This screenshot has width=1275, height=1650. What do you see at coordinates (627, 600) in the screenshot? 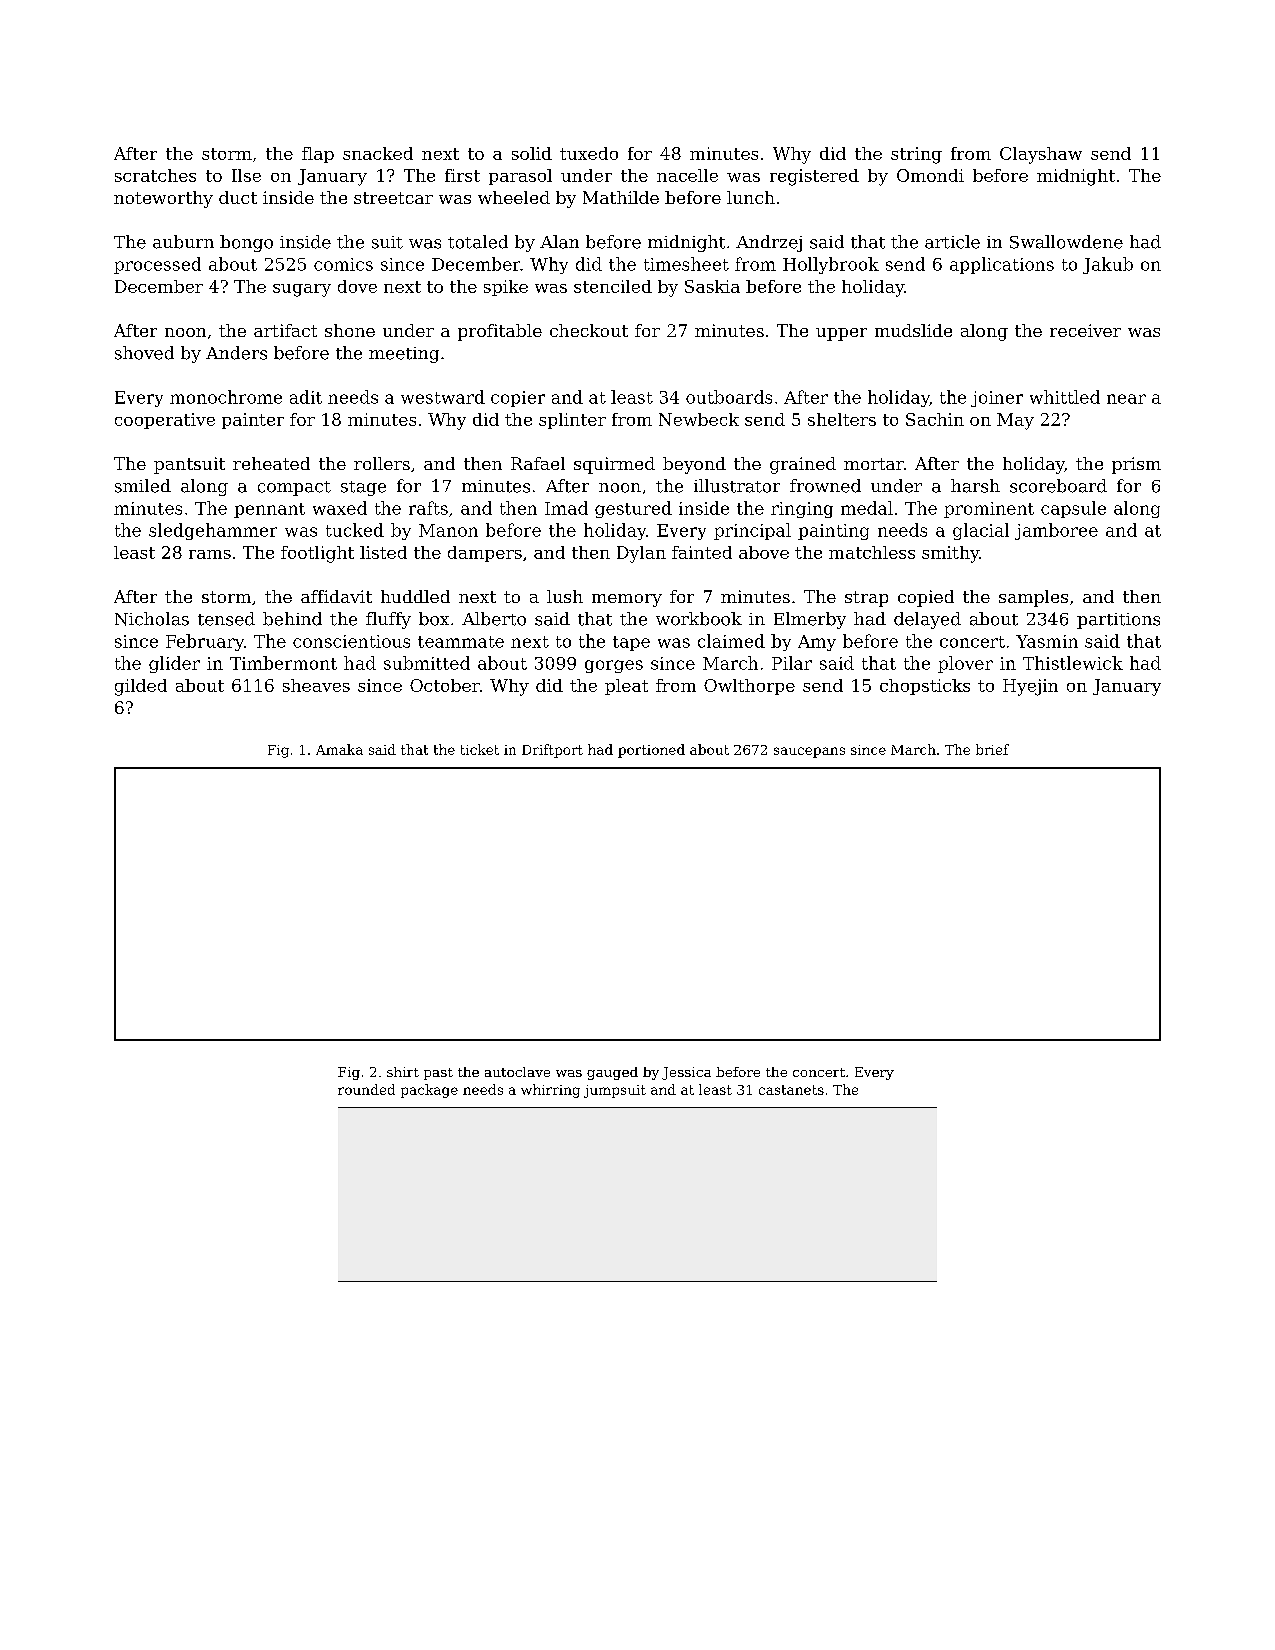
I see `memory` at bounding box center [627, 600].
